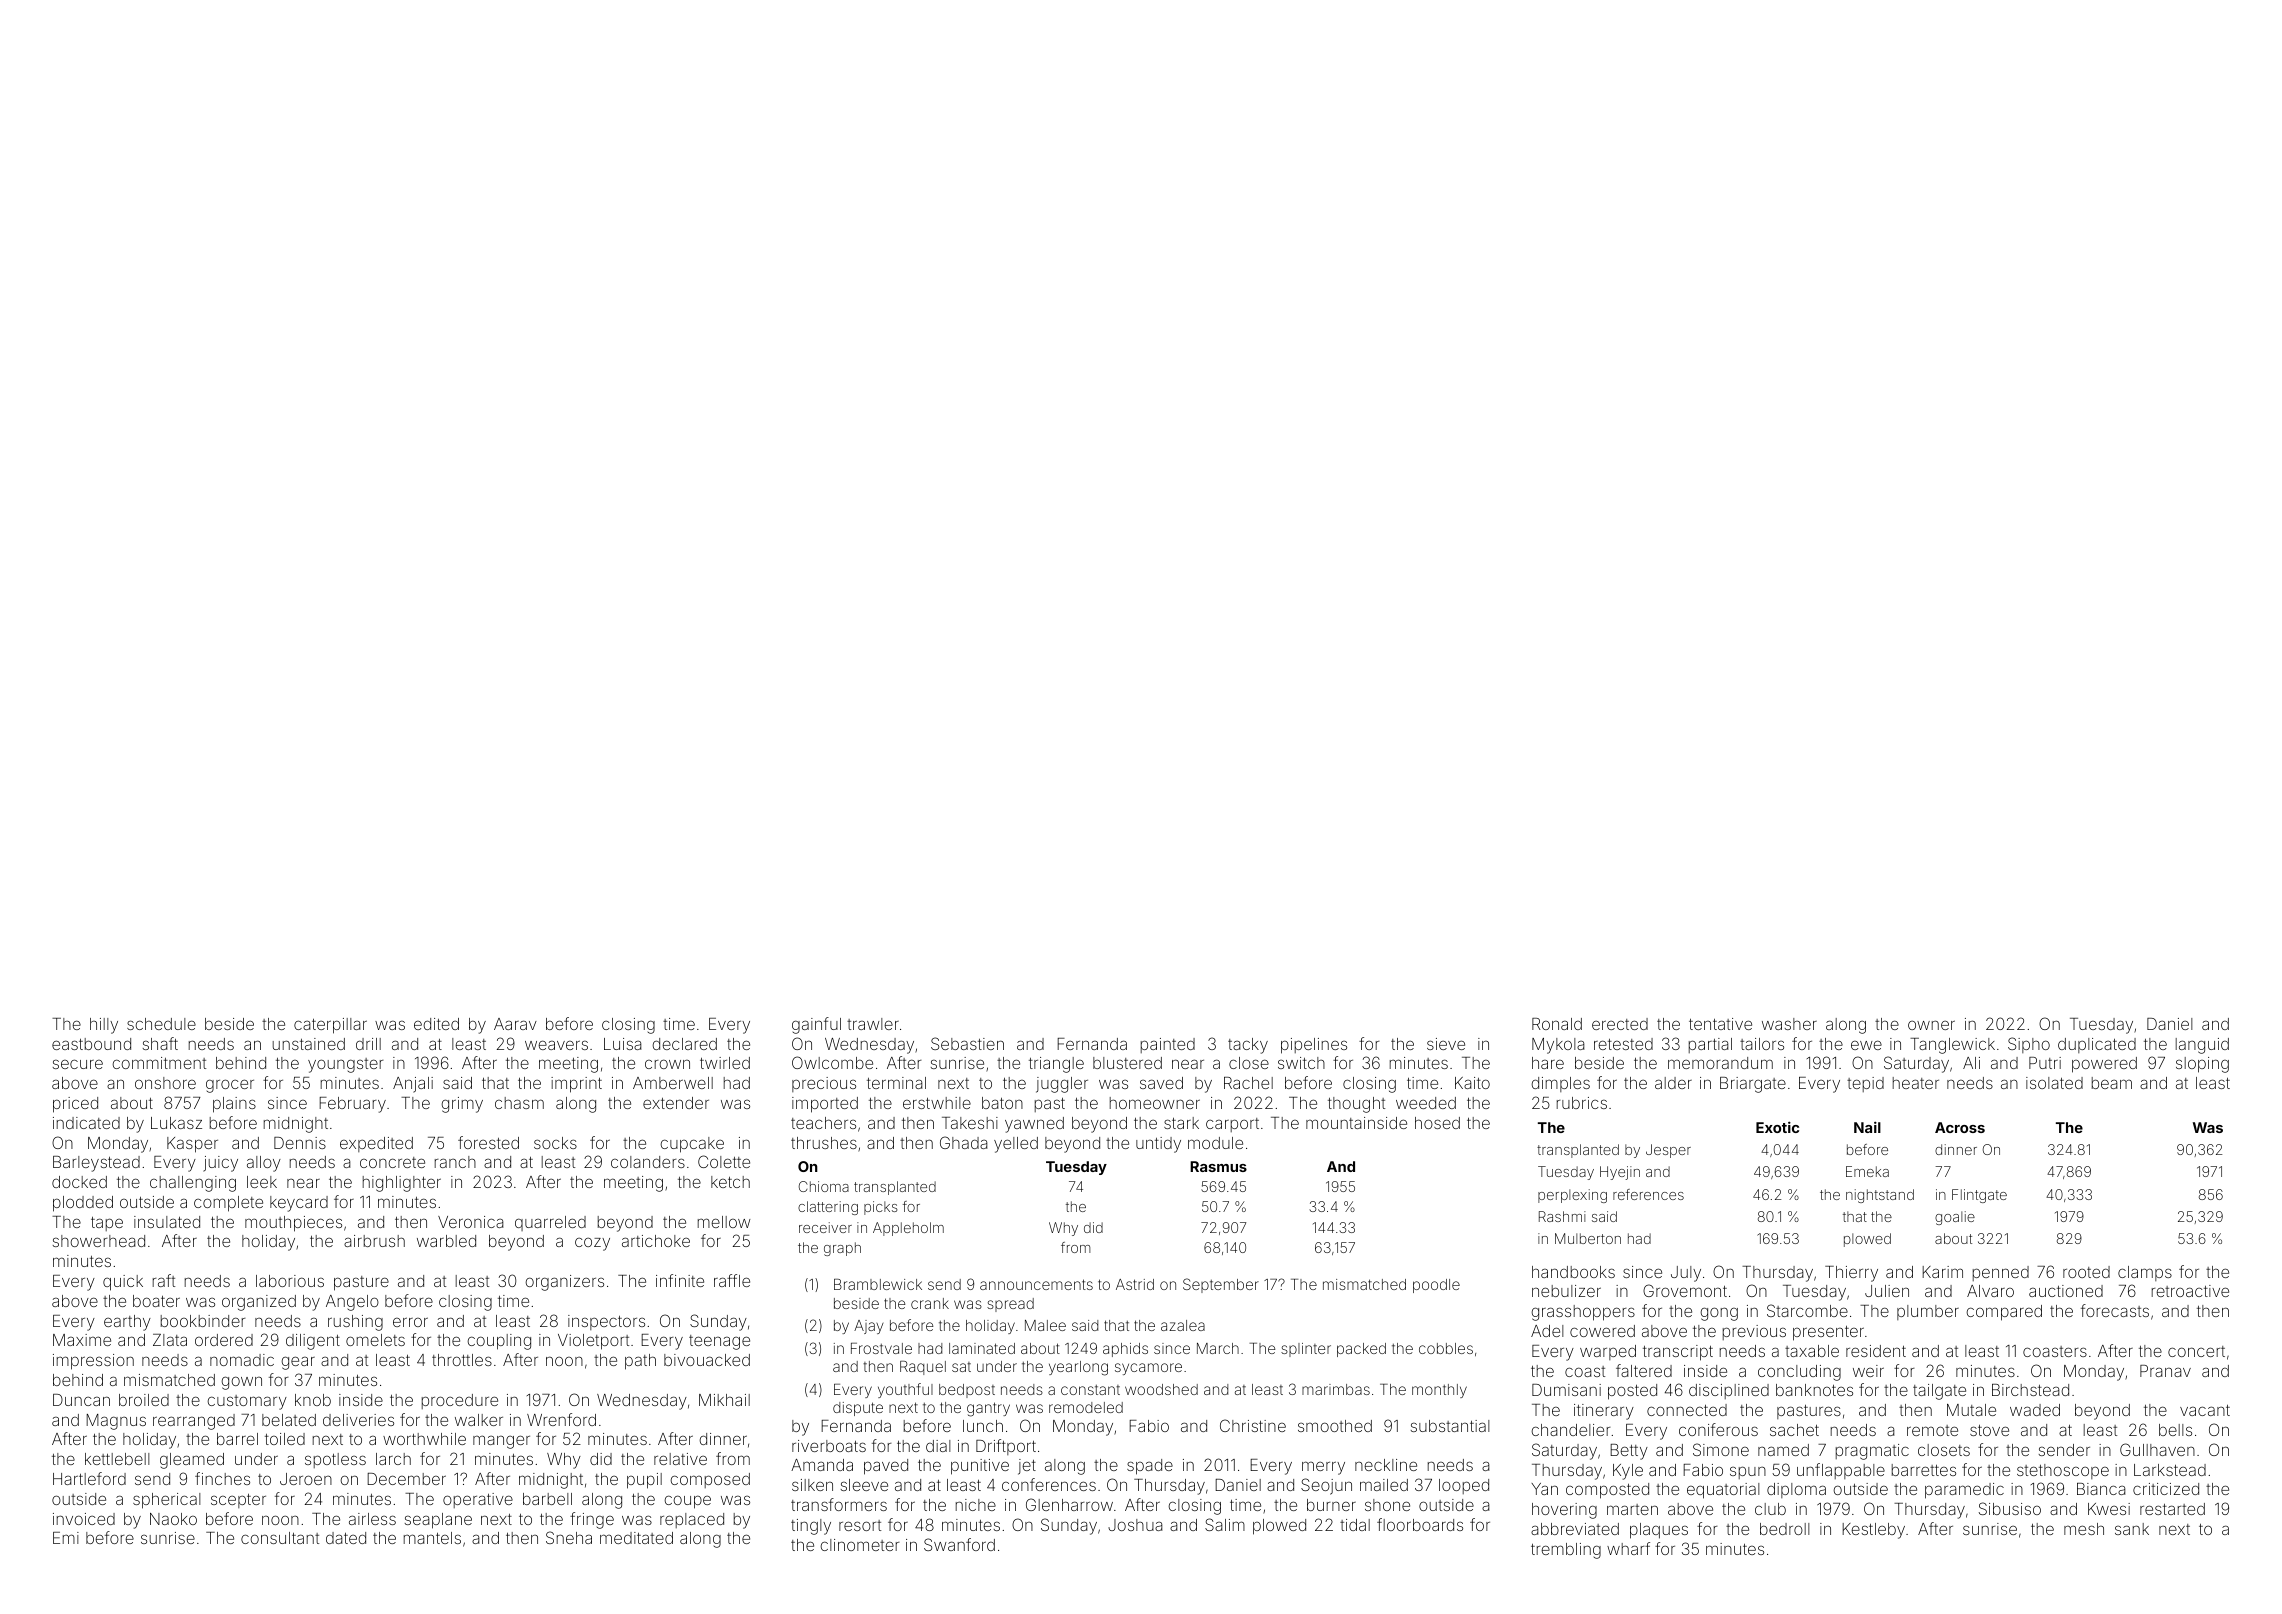 Image resolution: width=2282 pixels, height=1614 pixels. Describe the element at coordinates (1566, 1551) in the screenshot. I see `trembling` at that location.
